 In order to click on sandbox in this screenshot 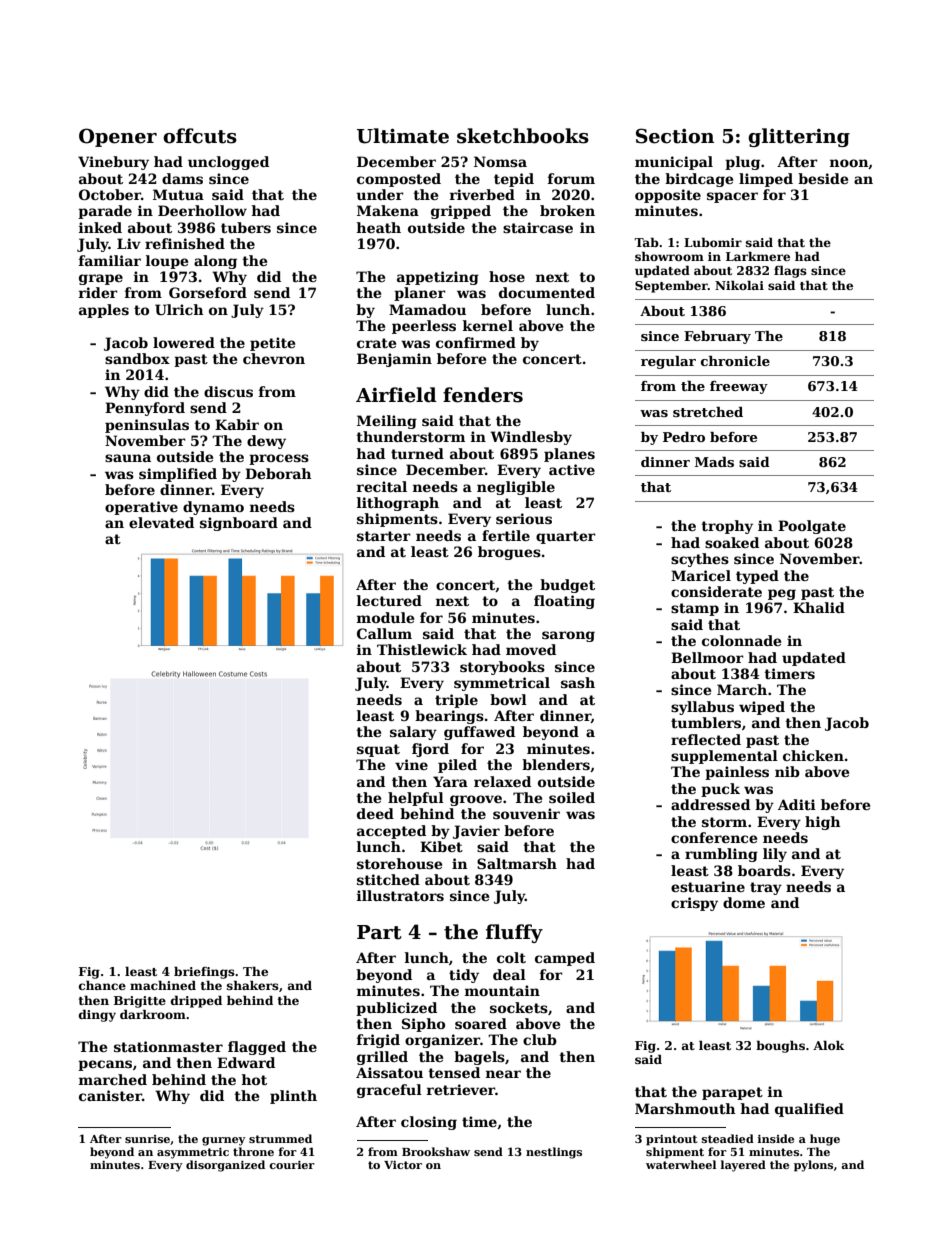, I will do `click(137, 358)`.
